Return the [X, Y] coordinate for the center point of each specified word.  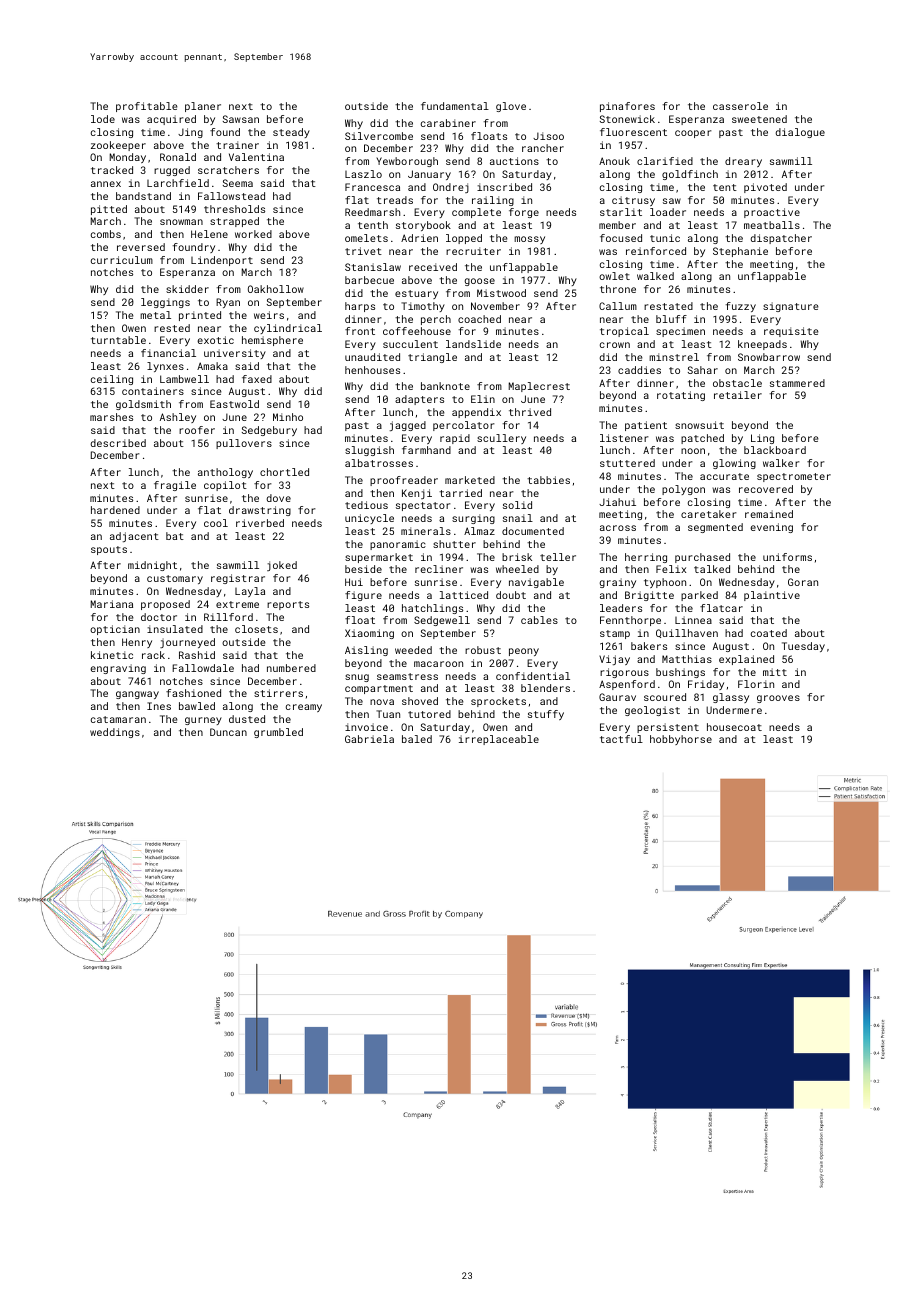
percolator [464, 426]
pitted [109, 210]
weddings [115, 733]
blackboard [775, 450]
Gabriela [369, 739]
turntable [118, 340]
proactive [772, 213]
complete [476, 213]
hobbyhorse [681, 740]
